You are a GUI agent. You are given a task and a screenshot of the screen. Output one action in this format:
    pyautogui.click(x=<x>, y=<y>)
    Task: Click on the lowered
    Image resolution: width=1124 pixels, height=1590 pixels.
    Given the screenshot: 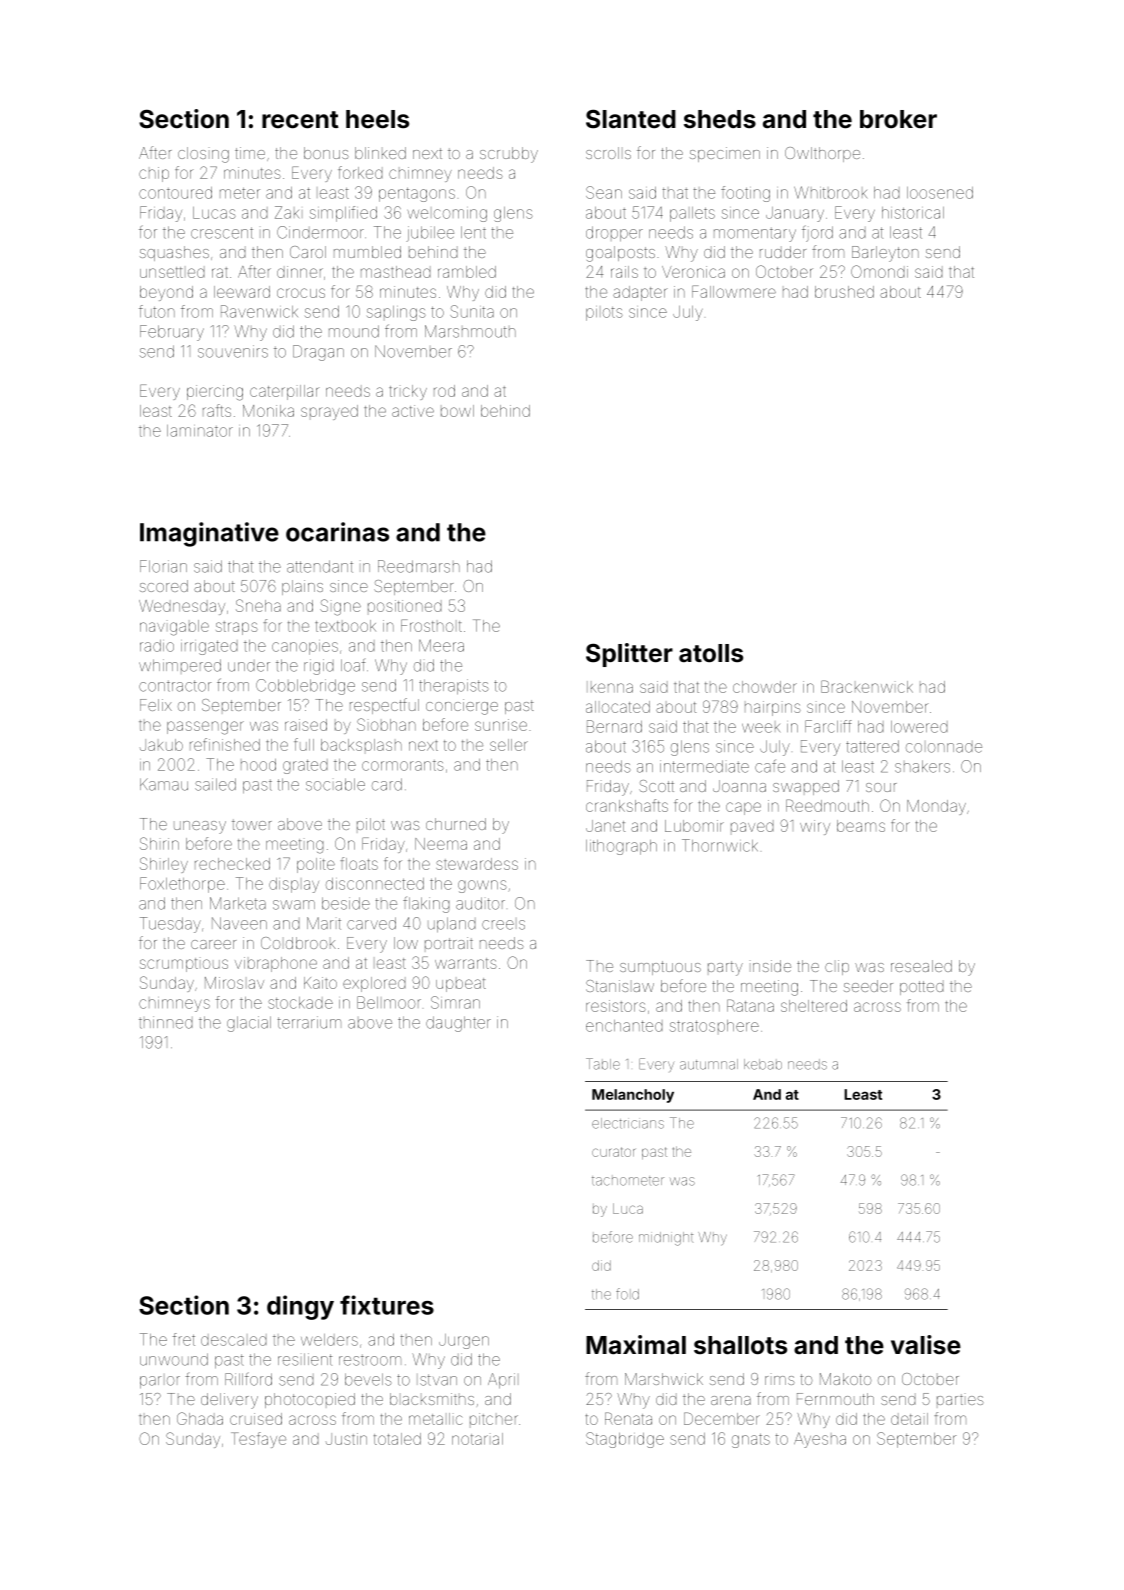 What is the action you would take?
    pyautogui.click(x=919, y=727)
